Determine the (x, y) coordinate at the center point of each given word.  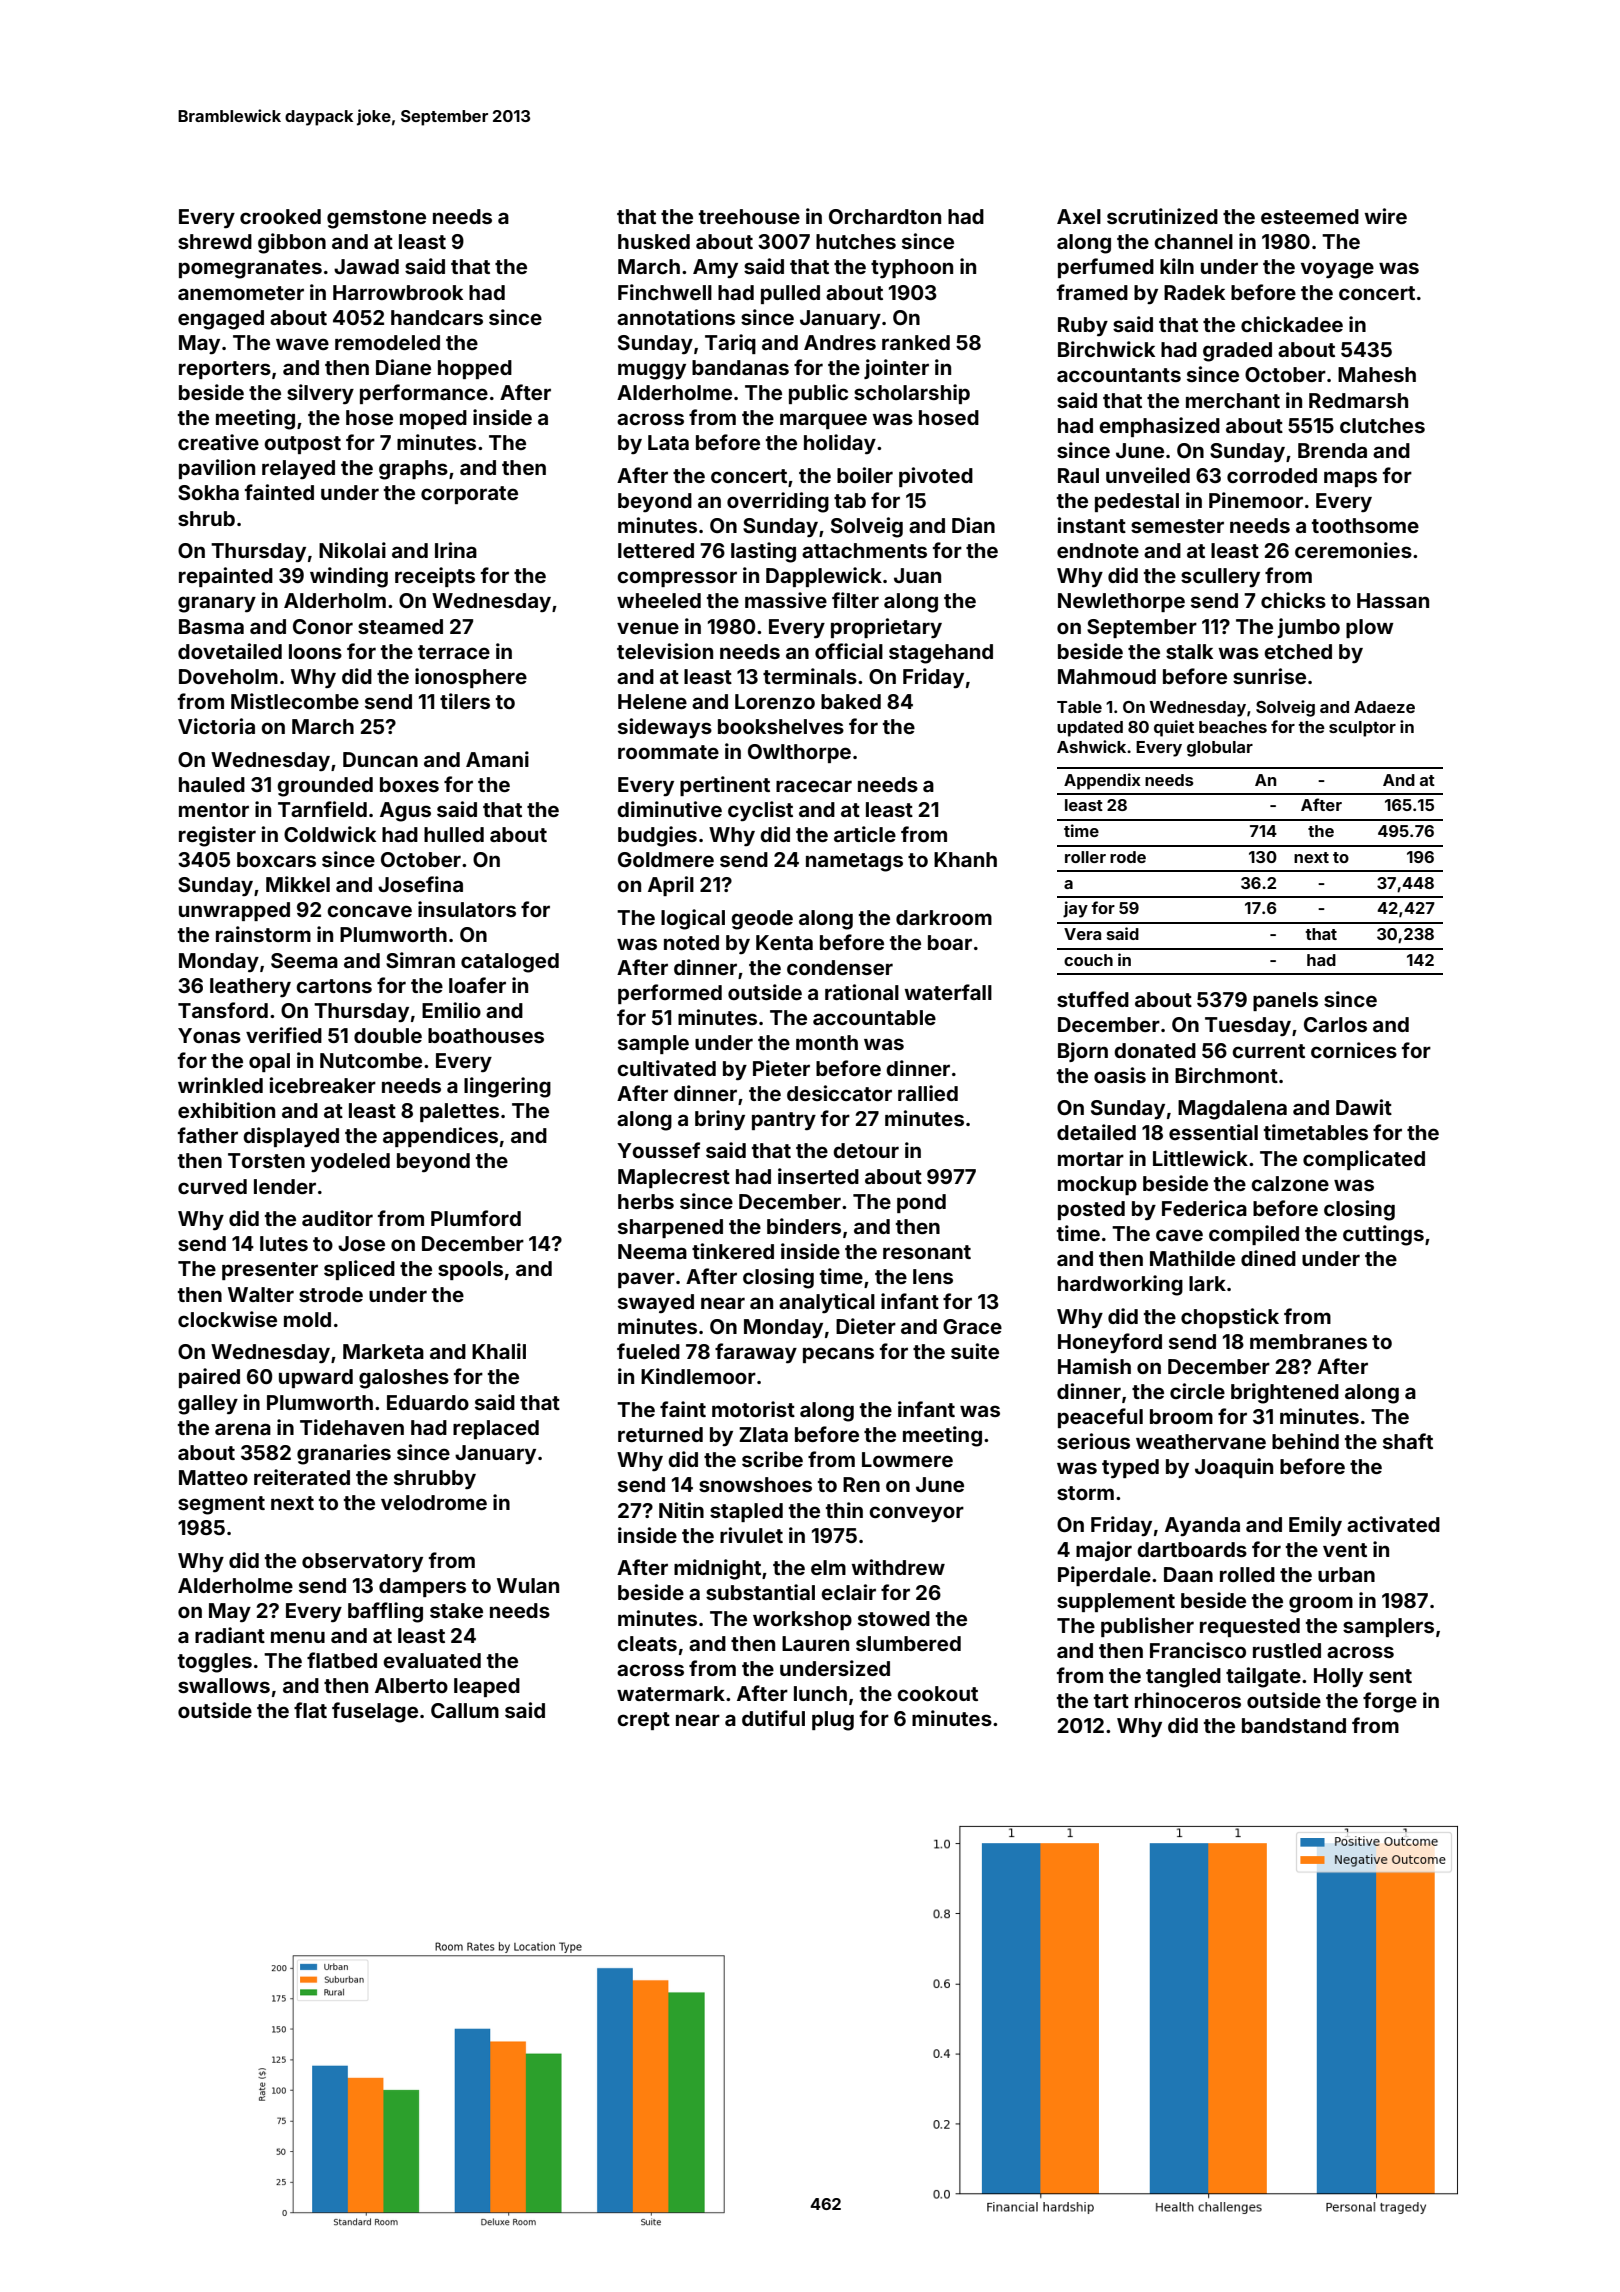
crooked (280, 216)
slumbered (908, 1643)
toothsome (1365, 525)
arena (243, 1429)
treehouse (749, 216)
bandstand (1294, 1725)
